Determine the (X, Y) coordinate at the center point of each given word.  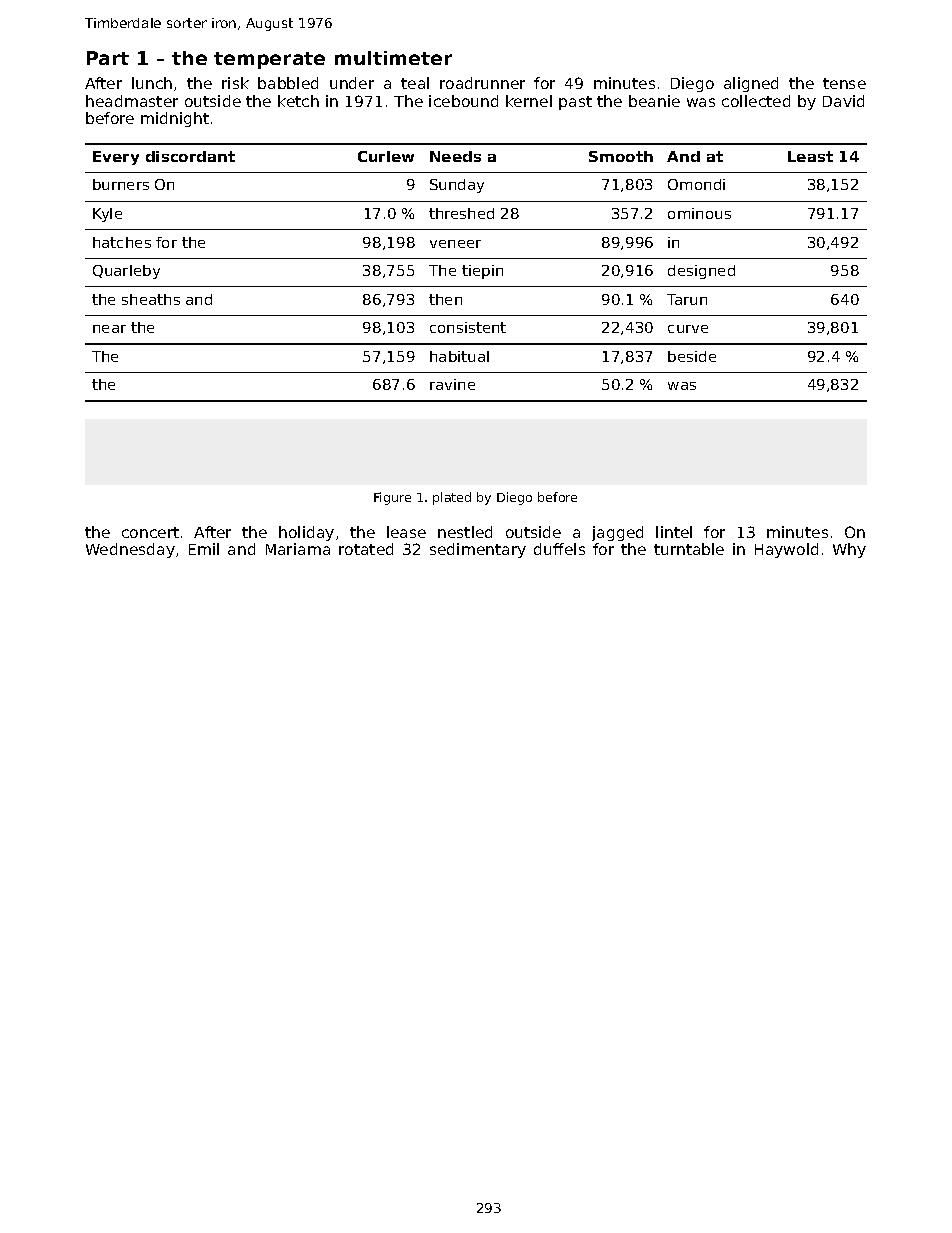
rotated (366, 549)
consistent (468, 327)
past (575, 103)
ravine (452, 384)
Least (810, 156)
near (109, 329)
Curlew (386, 156)
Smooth (621, 156)
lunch (152, 83)
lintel (674, 532)
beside (692, 356)
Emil (204, 549)
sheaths (151, 299)
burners (121, 184)
